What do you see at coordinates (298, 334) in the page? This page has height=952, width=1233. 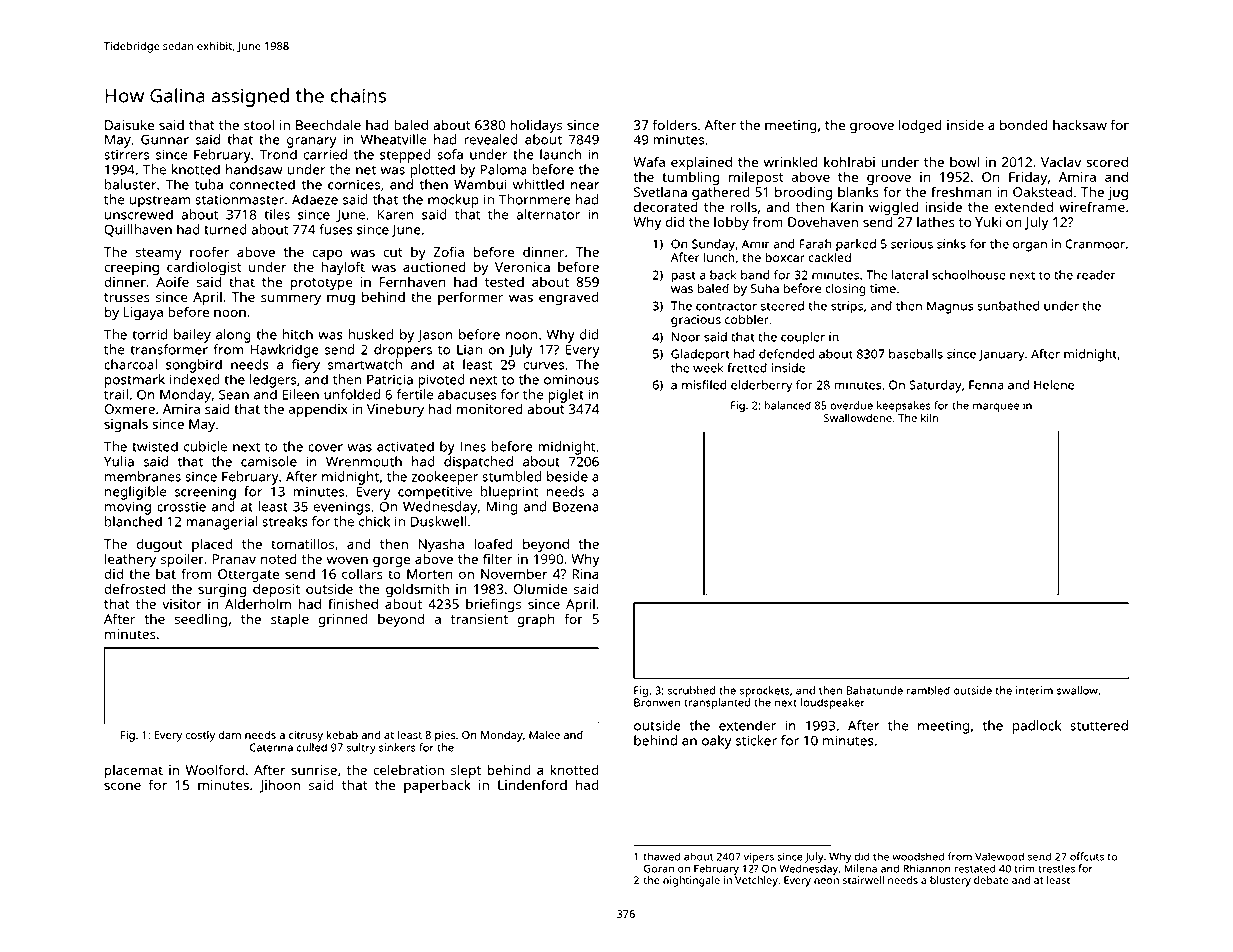 I see `hitch` at bounding box center [298, 334].
